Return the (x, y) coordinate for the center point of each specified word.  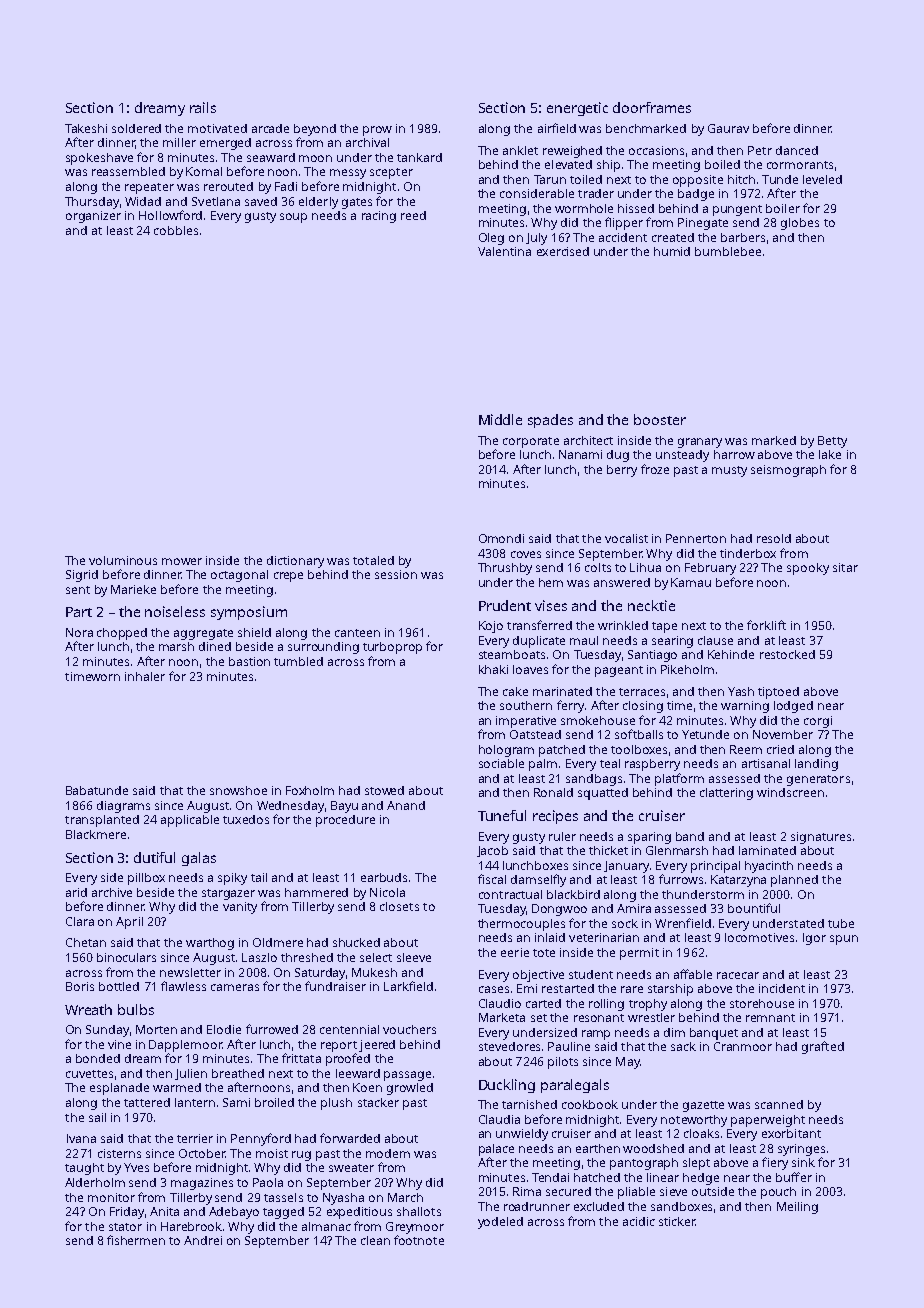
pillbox (146, 879)
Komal (204, 171)
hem (551, 582)
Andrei (203, 1240)
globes (800, 224)
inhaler (145, 676)
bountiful (754, 908)
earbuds (384, 877)
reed (413, 215)
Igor (814, 939)
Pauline (569, 1046)
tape (664, 627)
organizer (93, 217)
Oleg (491, 239)
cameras (235, 987)
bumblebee (728, 251)
